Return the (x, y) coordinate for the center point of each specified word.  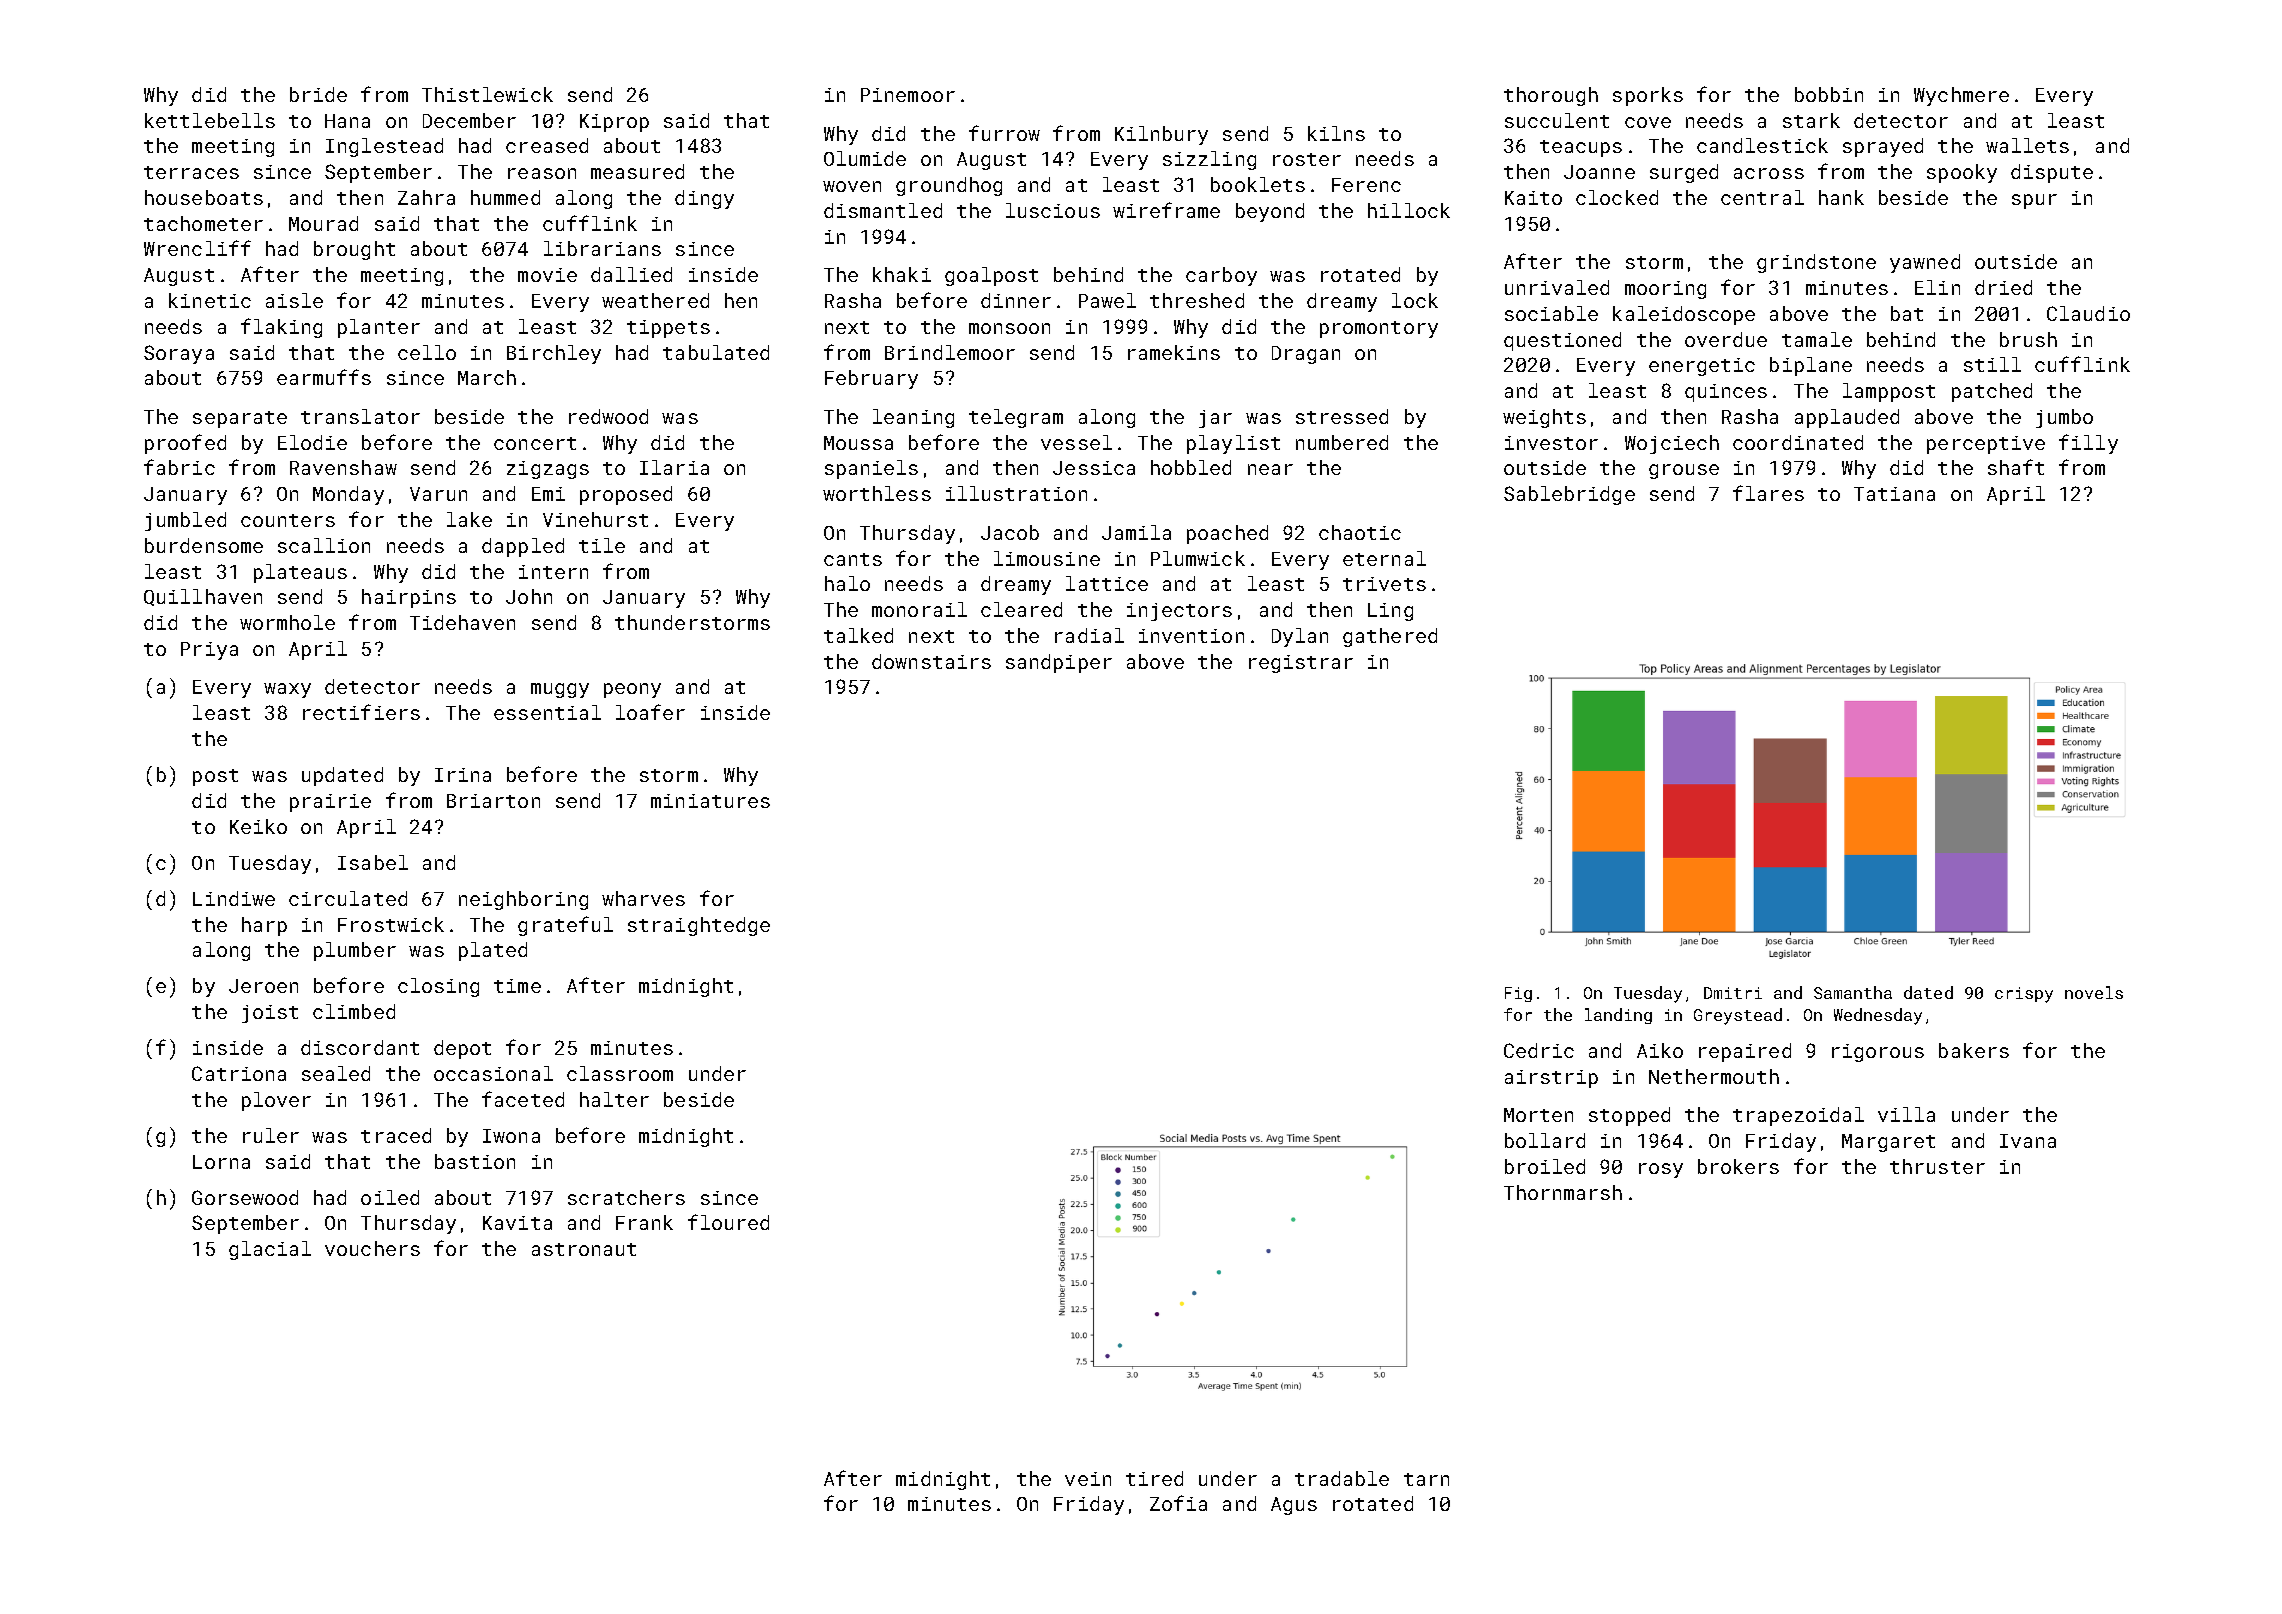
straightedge (699, 926)
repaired (1745, 1052)
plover (276, 1101)
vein (1088, 1479)
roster (1307, 159)
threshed (1197, 300)
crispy (2024, 995)
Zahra (426, 197)
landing (1618, 1016)
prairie (330, 803)
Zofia (1178, 1503)
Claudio (2088, 313)
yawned (1925, 263)
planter (379, 328)
